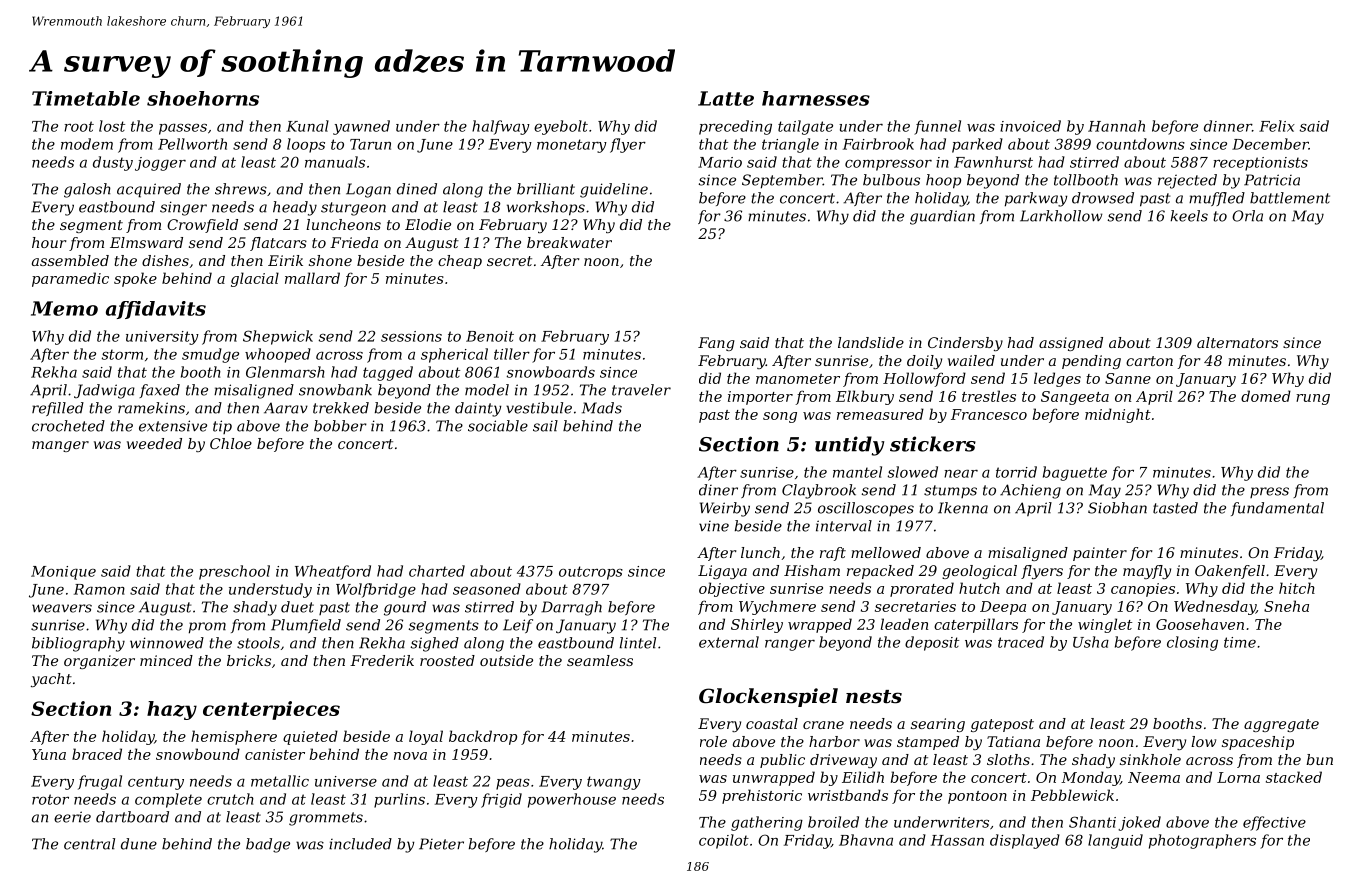 The width and height of the image is (1372, 887). Describe the element at coordinates (490, 336) in the image. I see `Benoit` at that location.
